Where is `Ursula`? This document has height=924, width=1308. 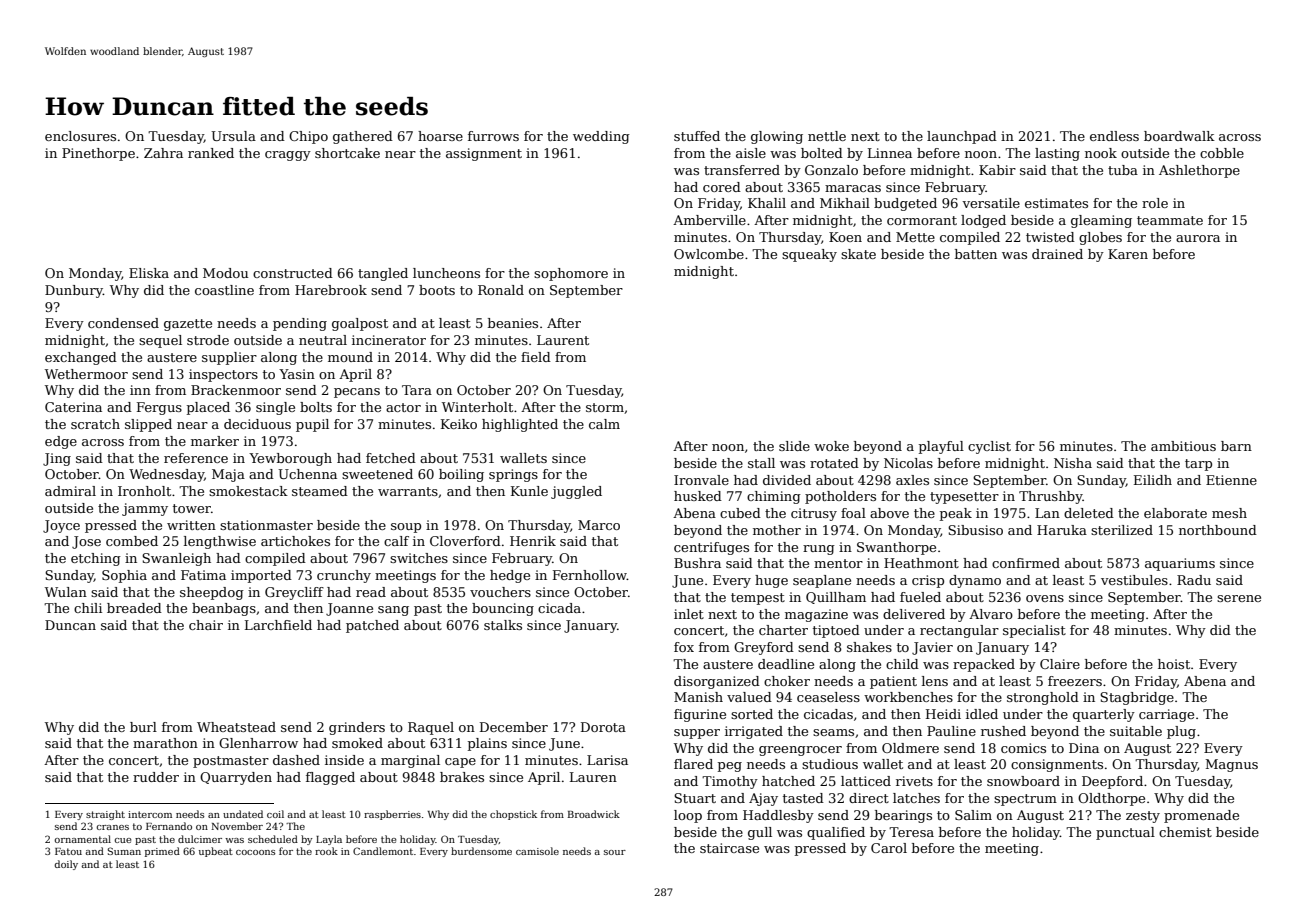 Ursula is located at coordinates (233, 136).
